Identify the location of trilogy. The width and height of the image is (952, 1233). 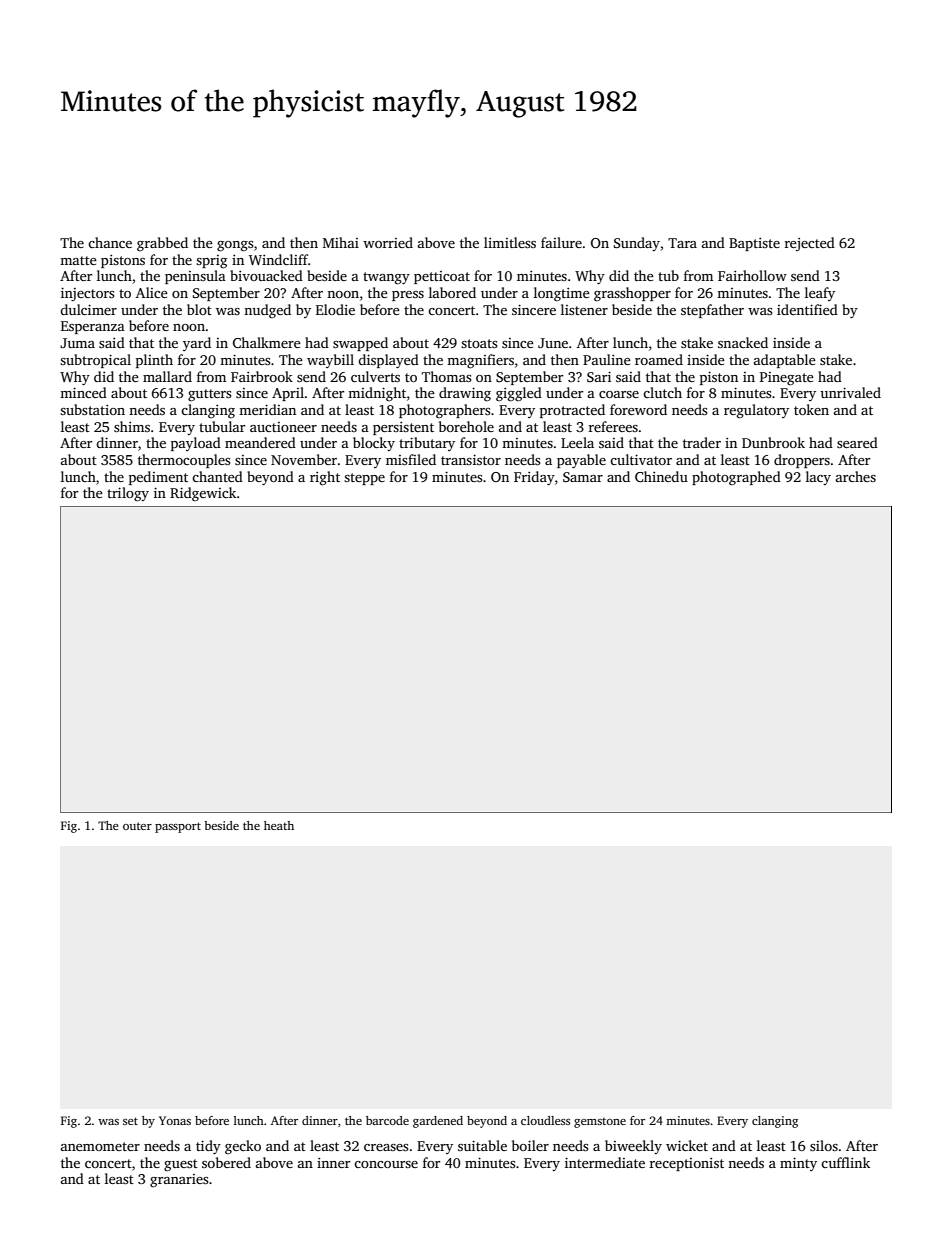
(128, 494).
